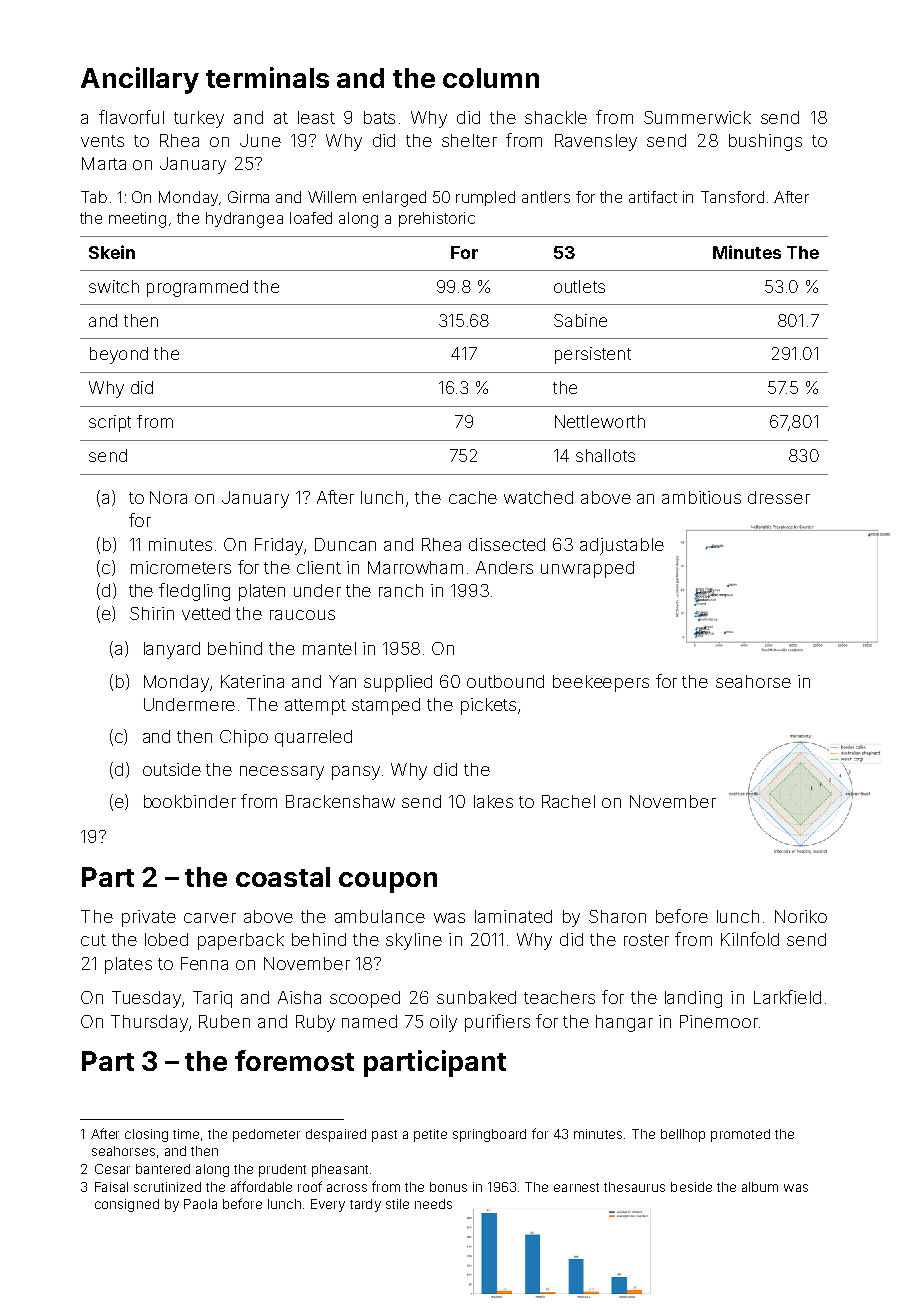 The width and height of the screenshot is (908, 1316). Describe the element at coordinates (244, 738) in the screenshot. I see `Chipo` at that location.
